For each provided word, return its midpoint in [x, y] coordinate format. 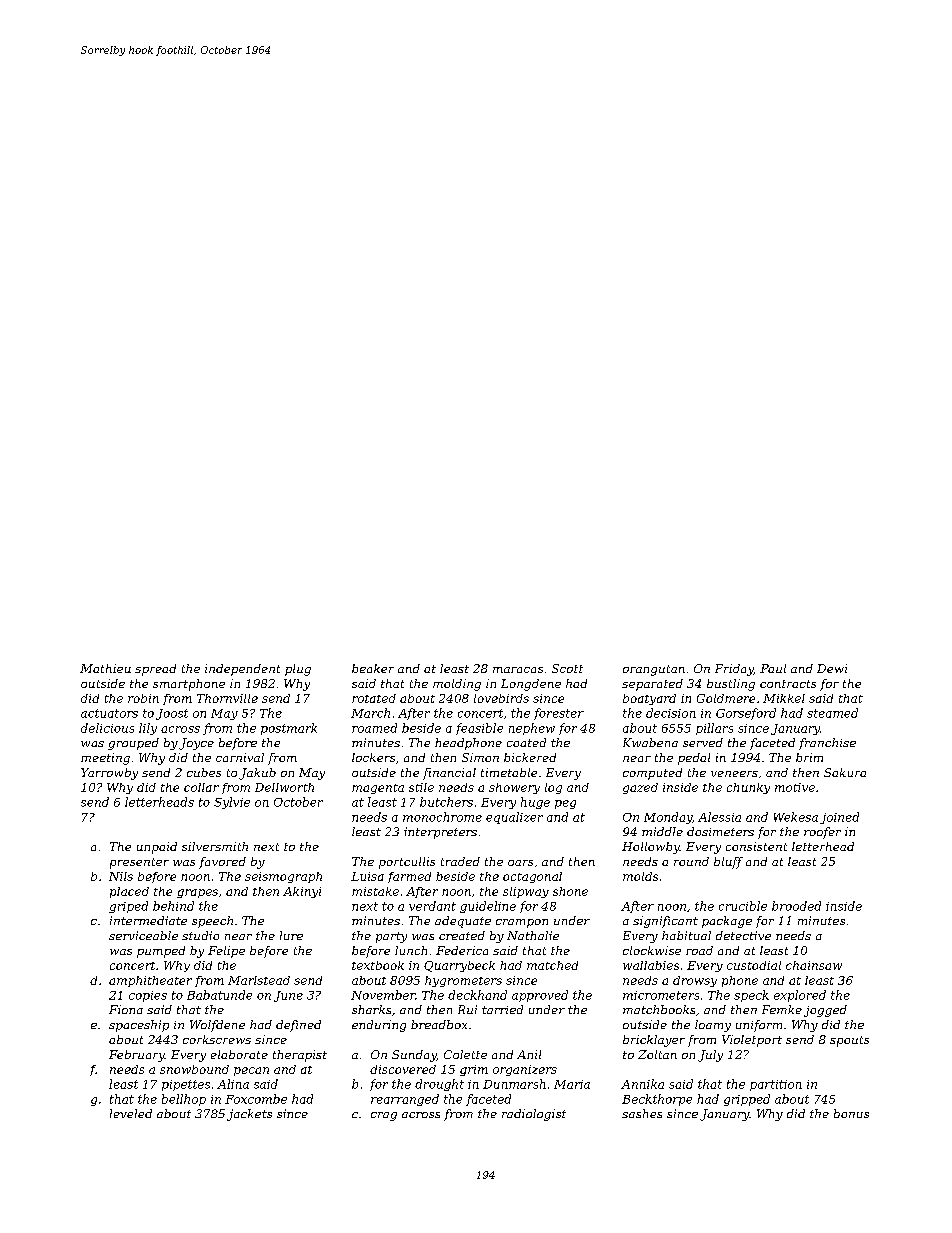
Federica [462, 950]
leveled [131, 1113]
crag [384, 1116]
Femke [782, 1009]
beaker [373, 668]
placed [129, 892]
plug [298, 670]
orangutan [654, 670]
